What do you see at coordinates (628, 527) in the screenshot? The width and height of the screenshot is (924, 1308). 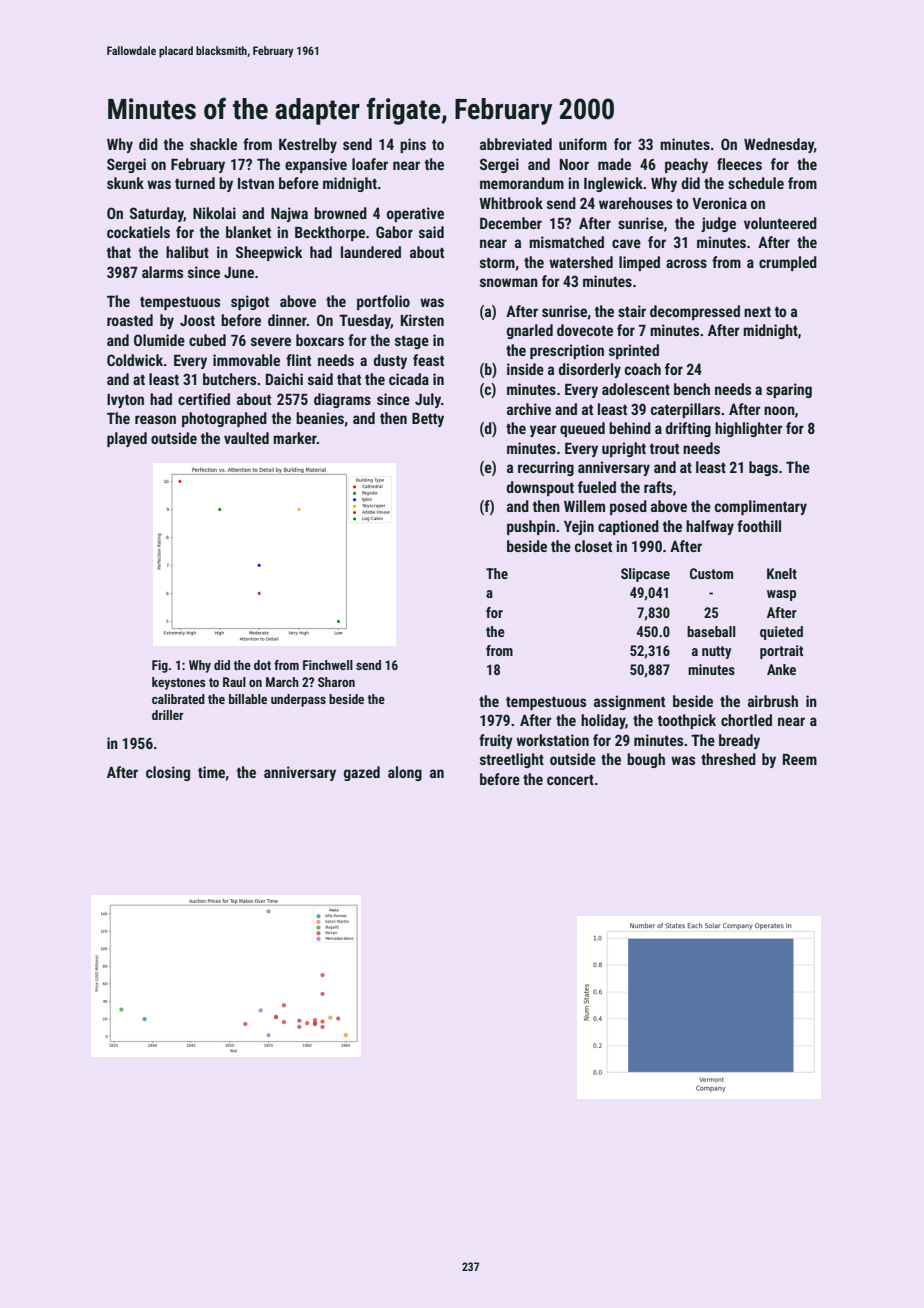 I see `captioned` at bounding box center [628, 527].
